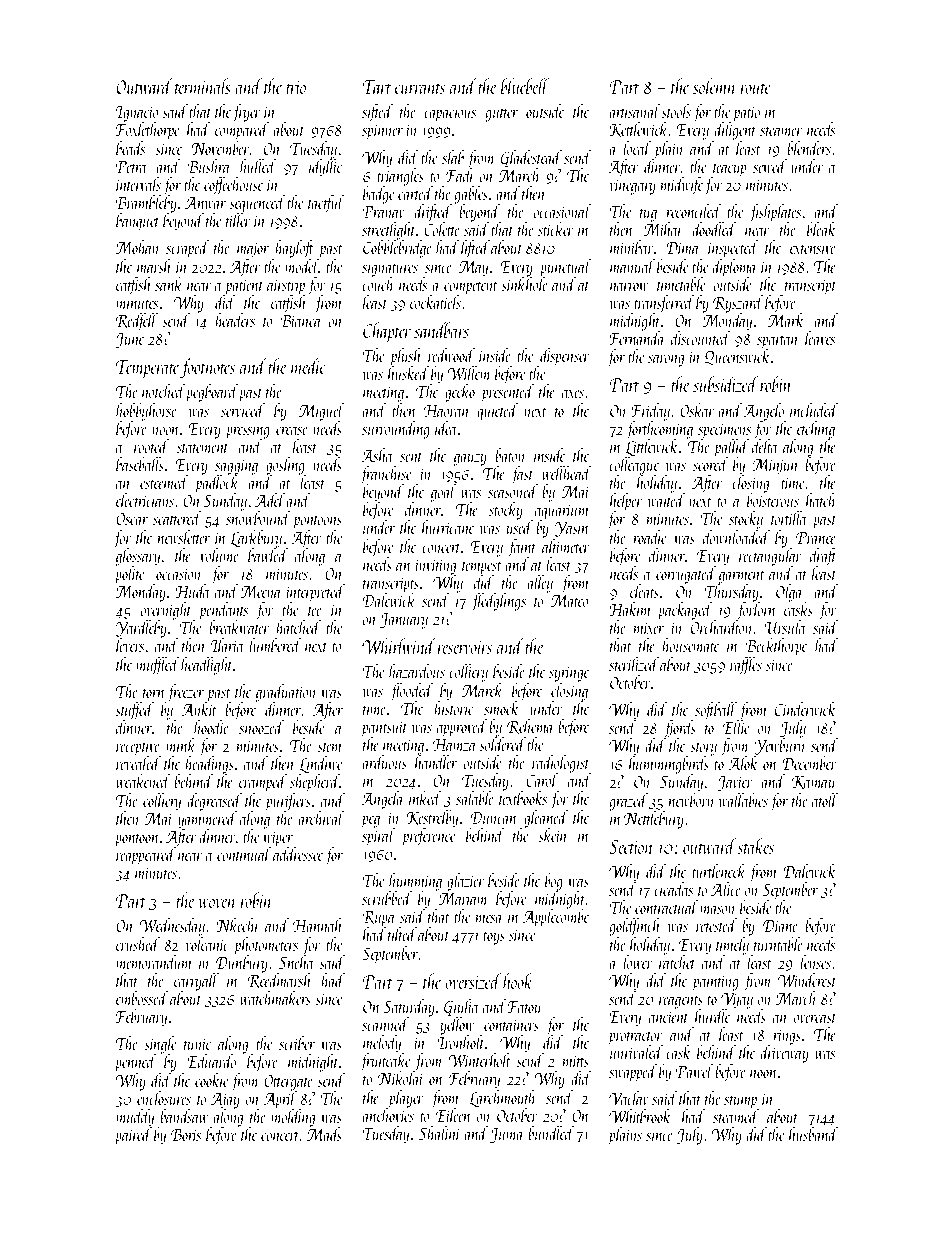  Describe the element at coordinates (551, 1133) in the screenshot. I see `bundled` at that location.
